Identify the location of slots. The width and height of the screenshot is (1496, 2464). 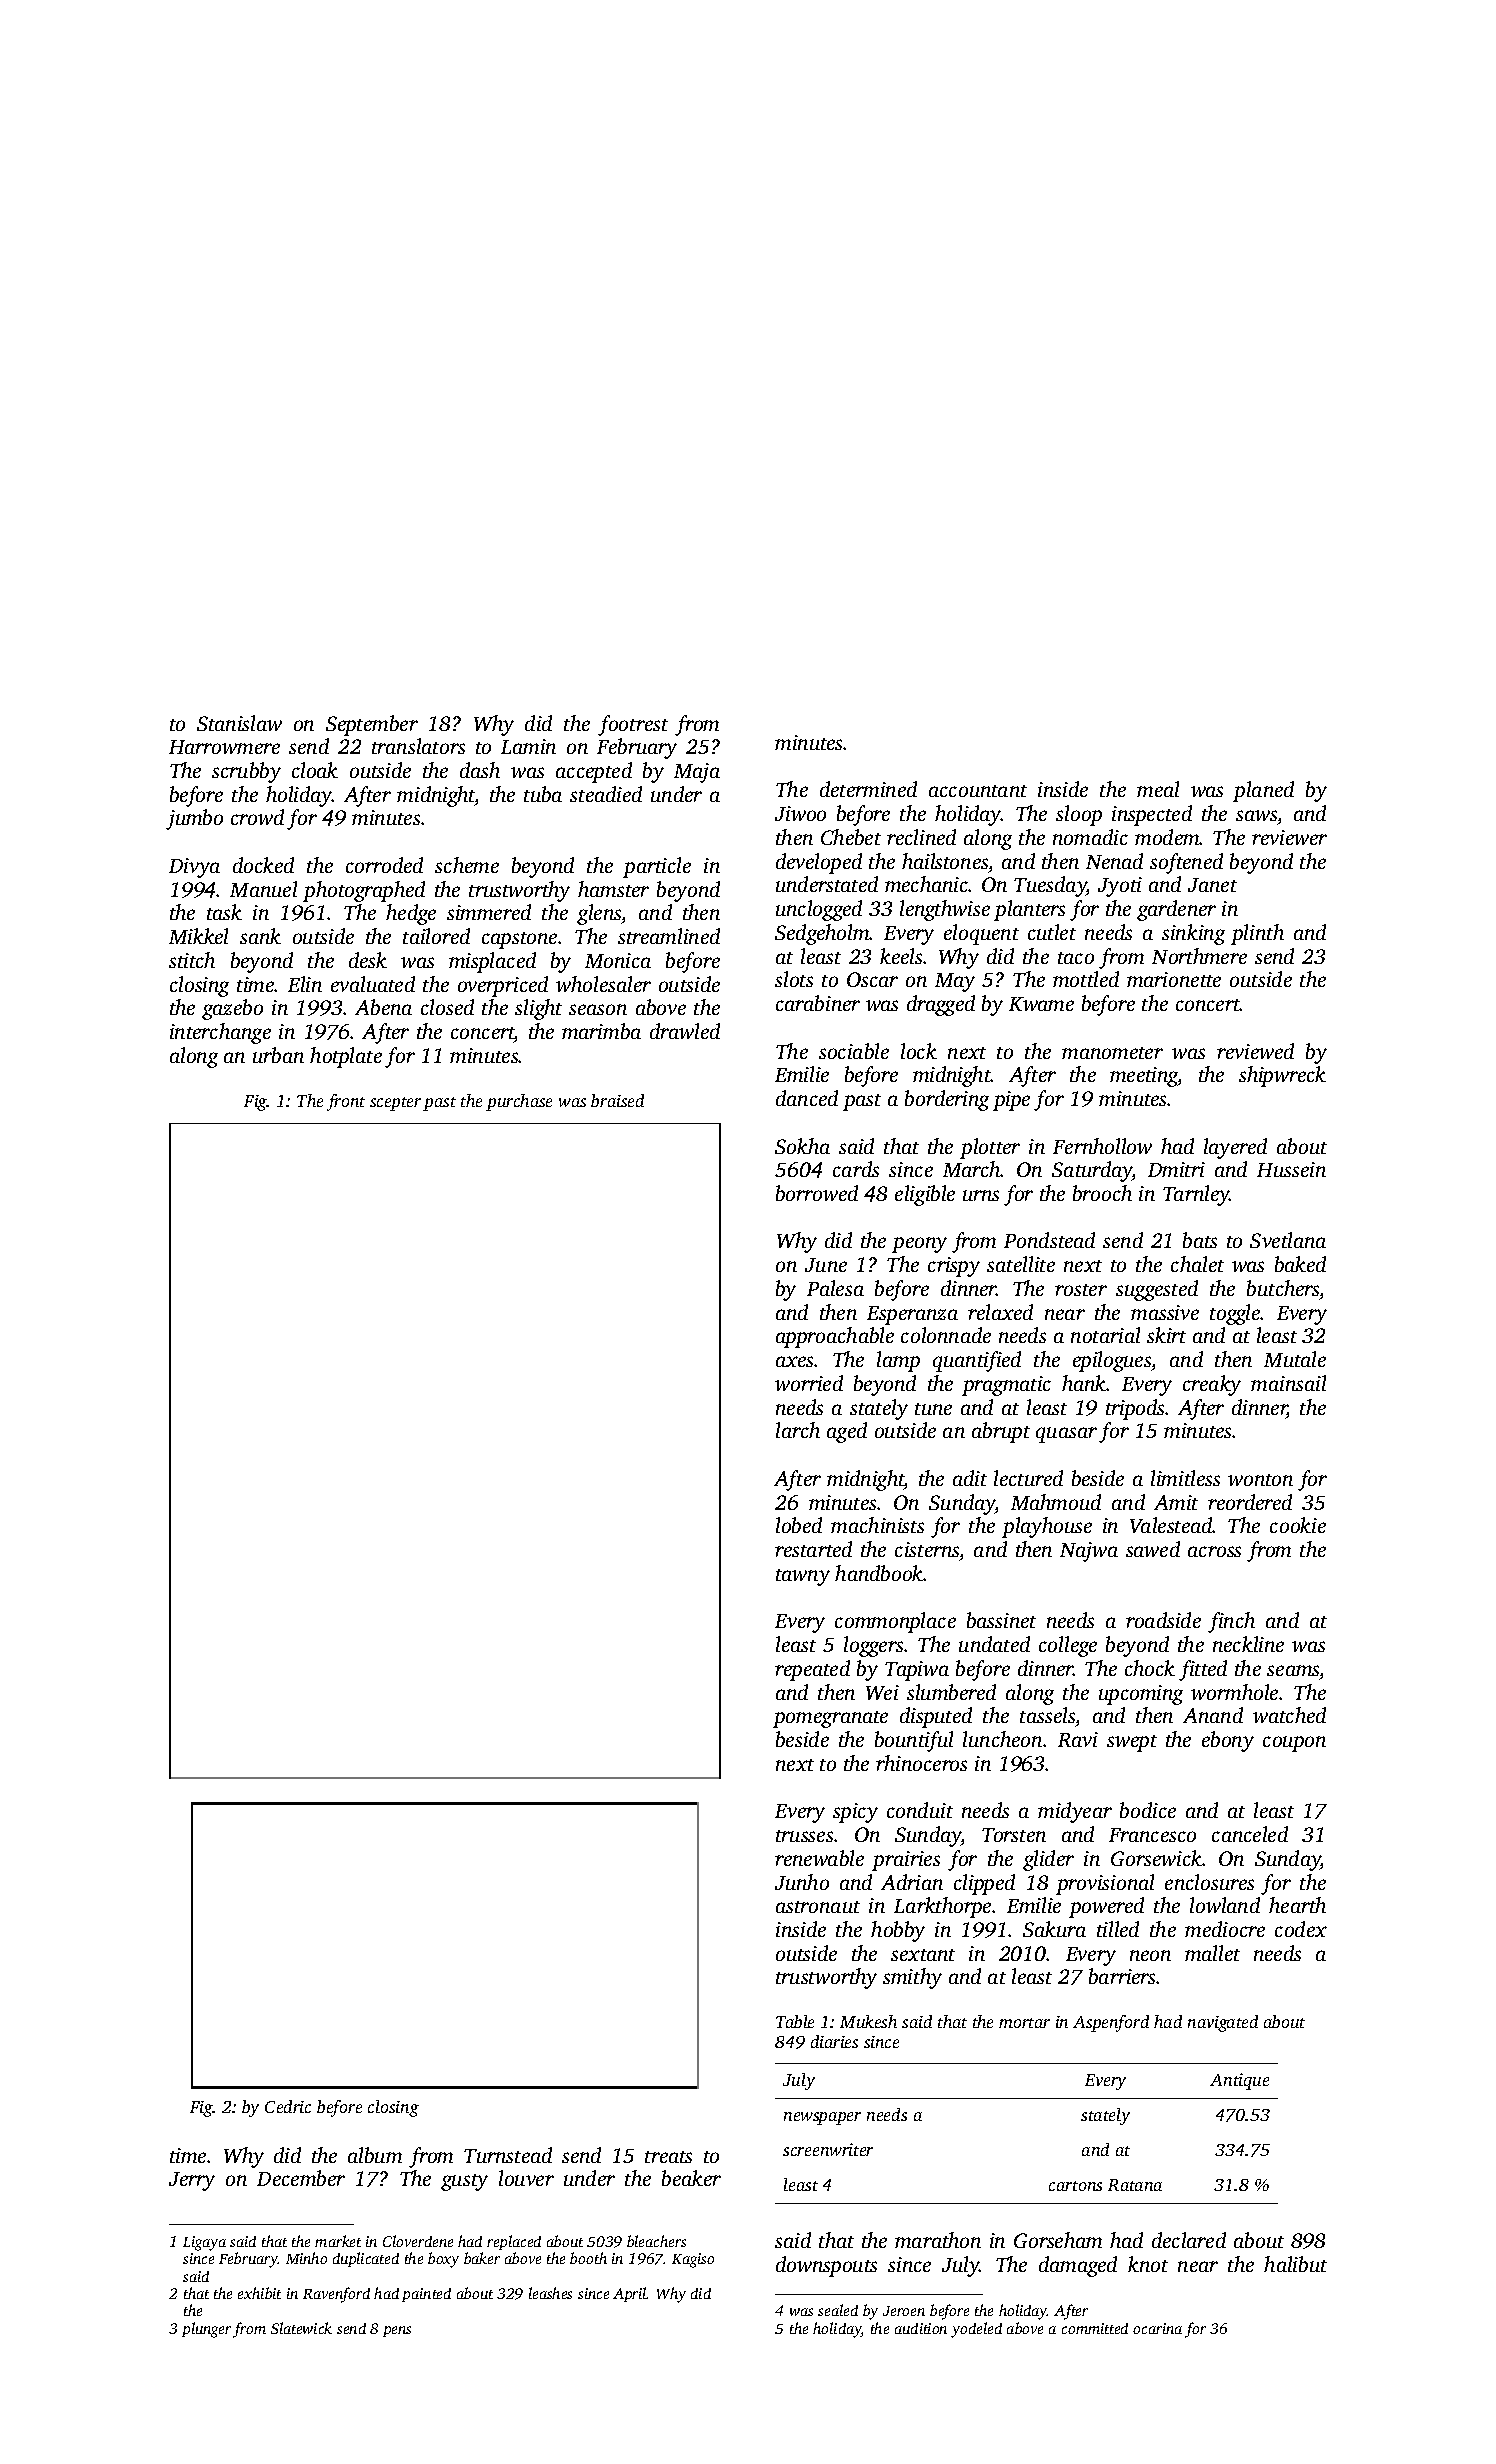
(794, 979).
